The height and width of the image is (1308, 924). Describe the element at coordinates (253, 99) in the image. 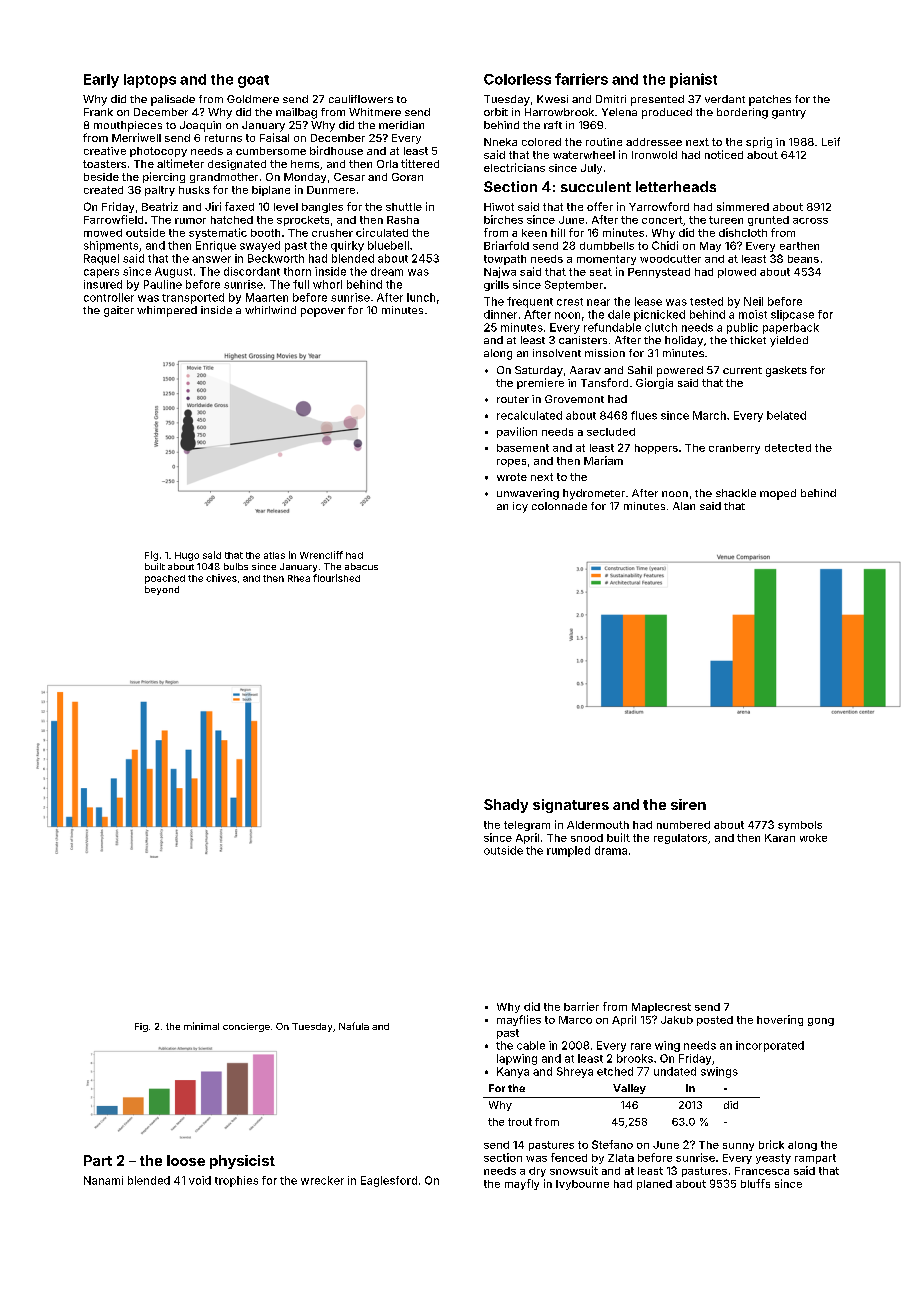

I see `Goldmere` at that location.
